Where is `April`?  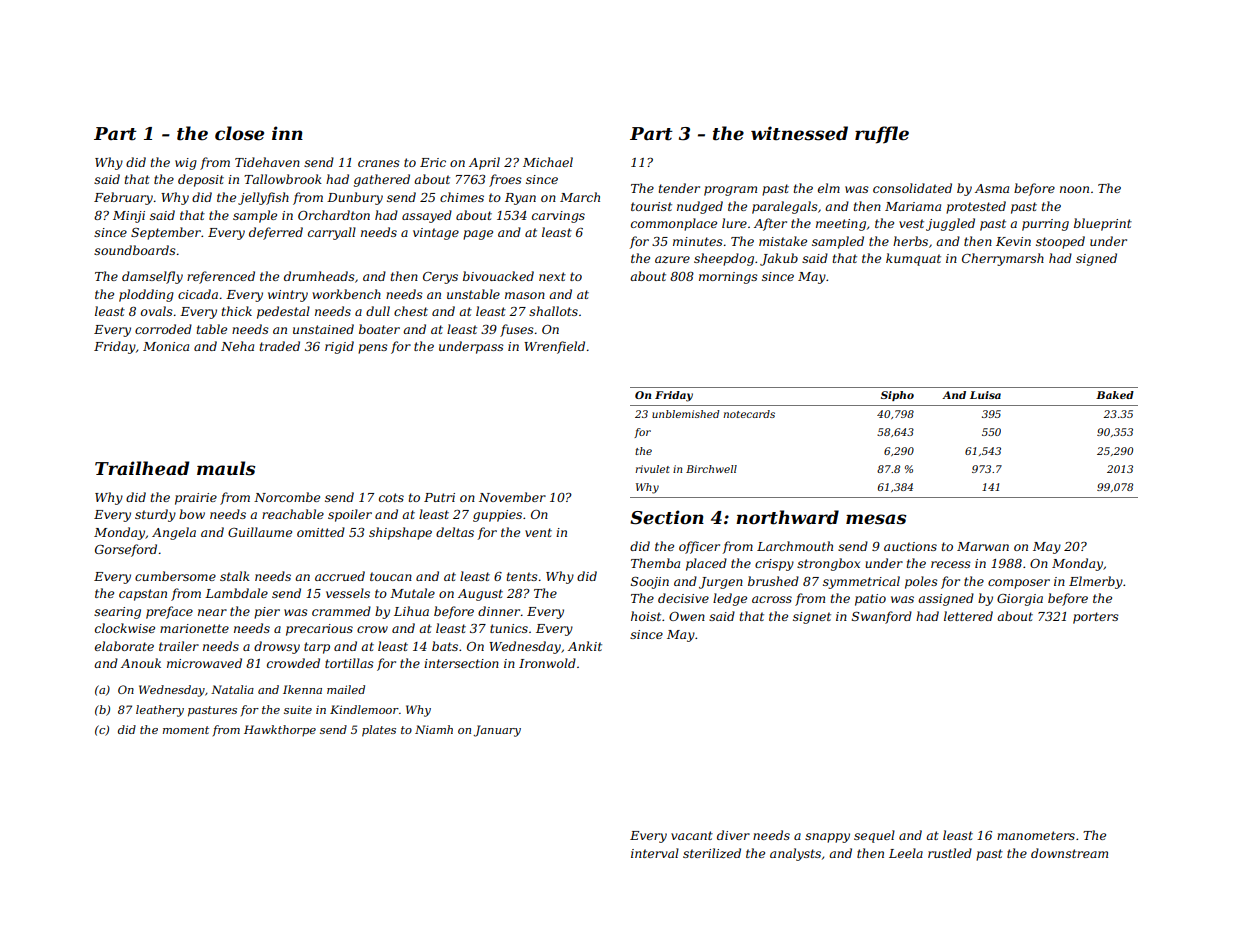
April is located at coordinates (484, 163).
